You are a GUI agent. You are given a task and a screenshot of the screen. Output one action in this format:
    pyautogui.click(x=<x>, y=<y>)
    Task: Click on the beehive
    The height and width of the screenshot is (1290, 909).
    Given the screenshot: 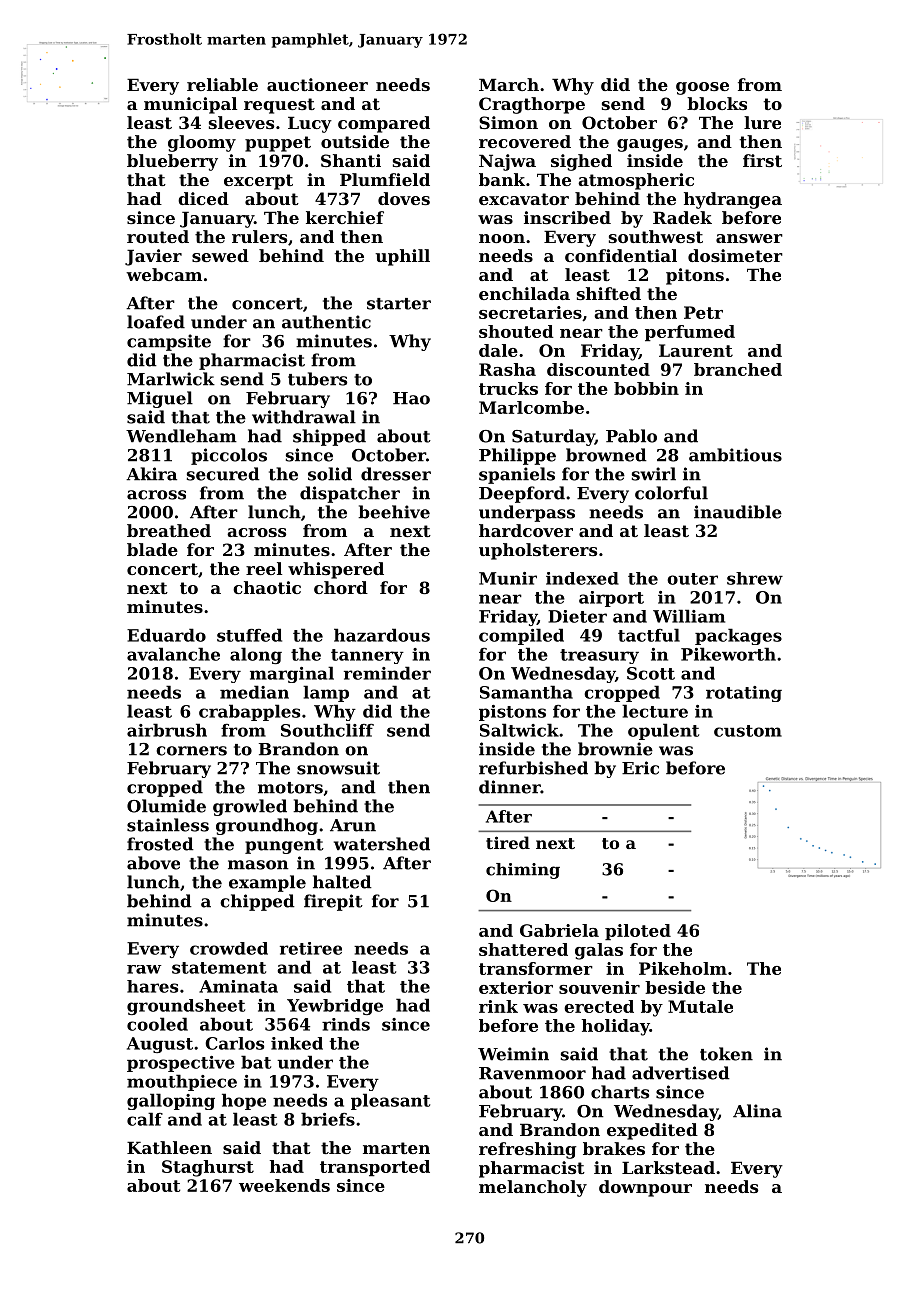 What is the action you would take?
    pyautogui.click(x=394, y=512)
